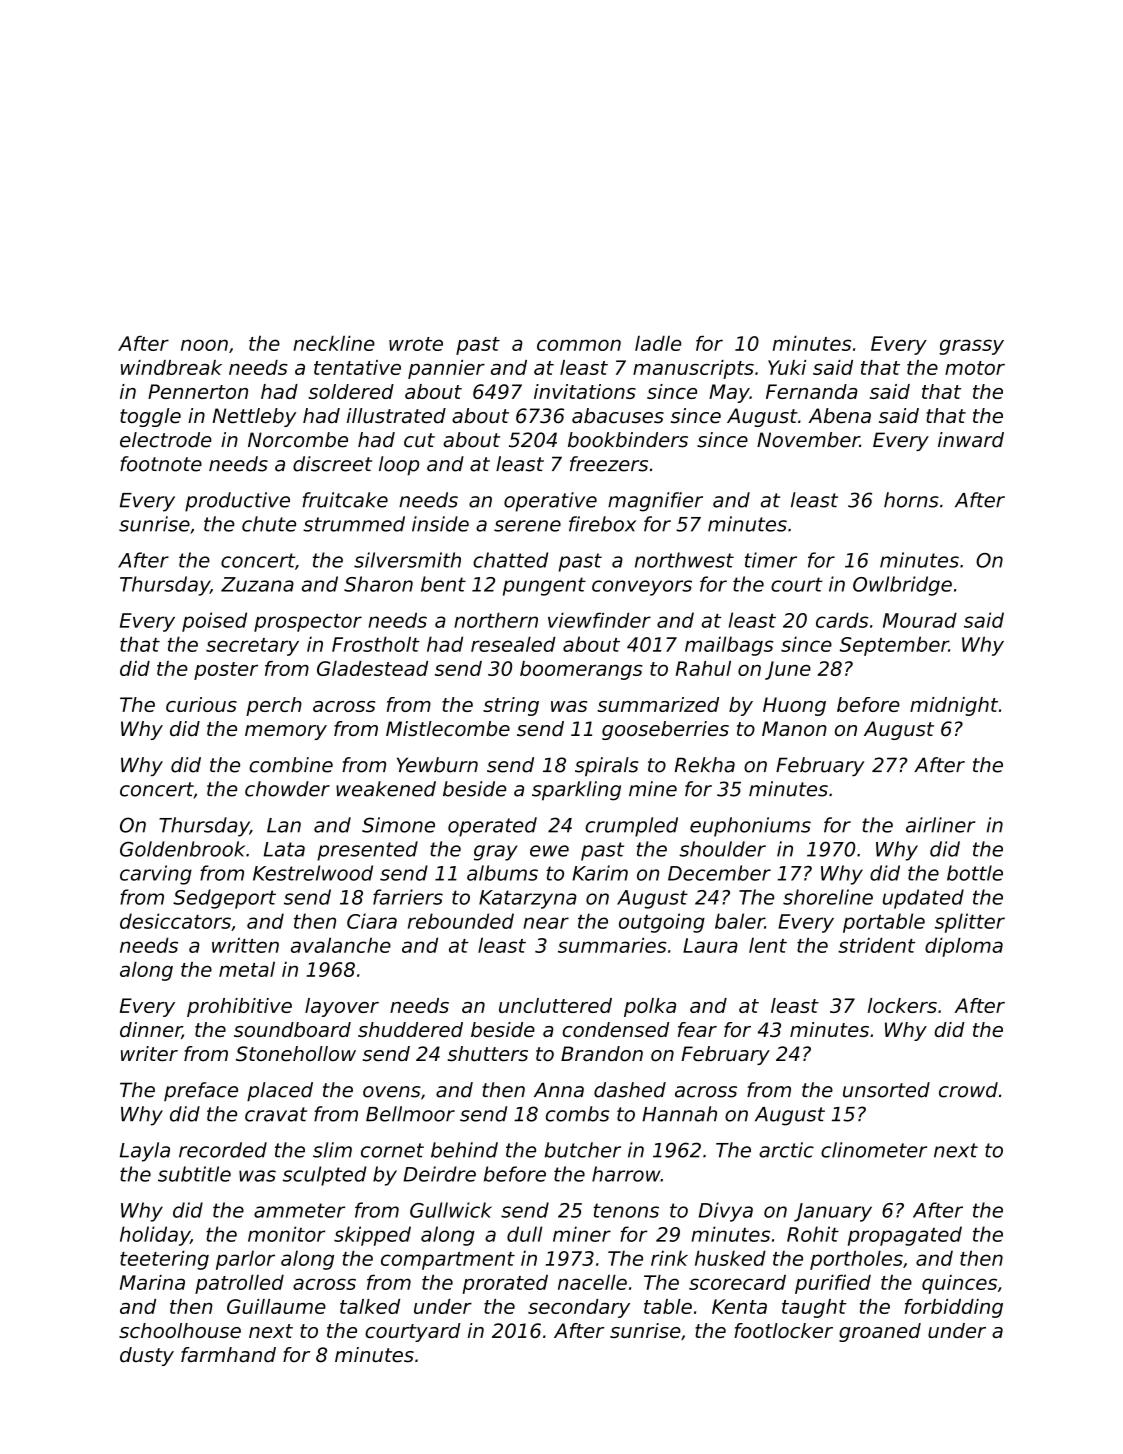 The width and height of the image is (1123, 1454). What do you see at coordinates (410, 1114) in the image?
I see `Bellmoor` at bounding box center [410, 1114].
